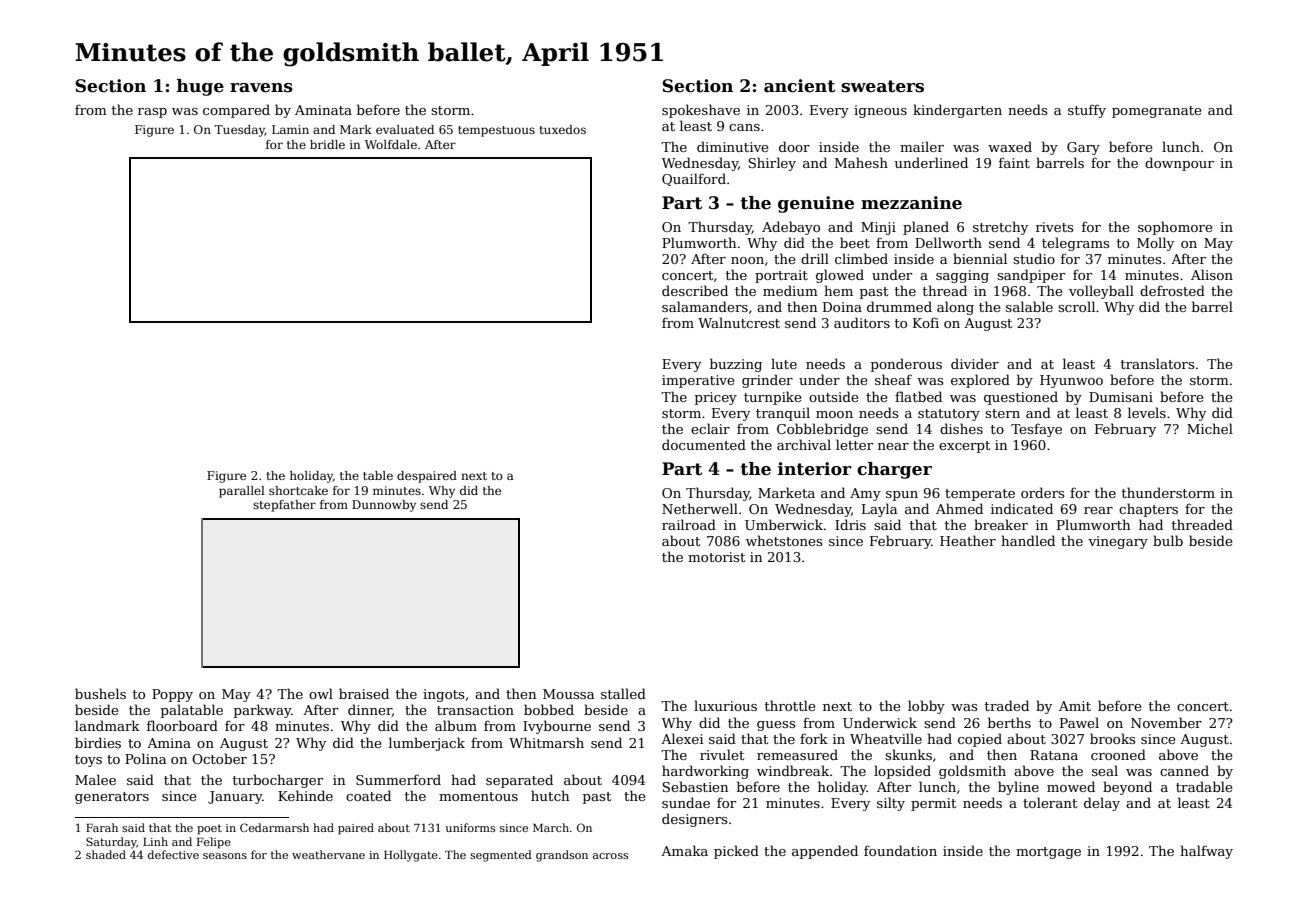 This screenshot has height=924, width=1308. What do you see at coordinates (284, 506) in the screenshot?
I see `stepfather` at bounding box center [284, 506].
